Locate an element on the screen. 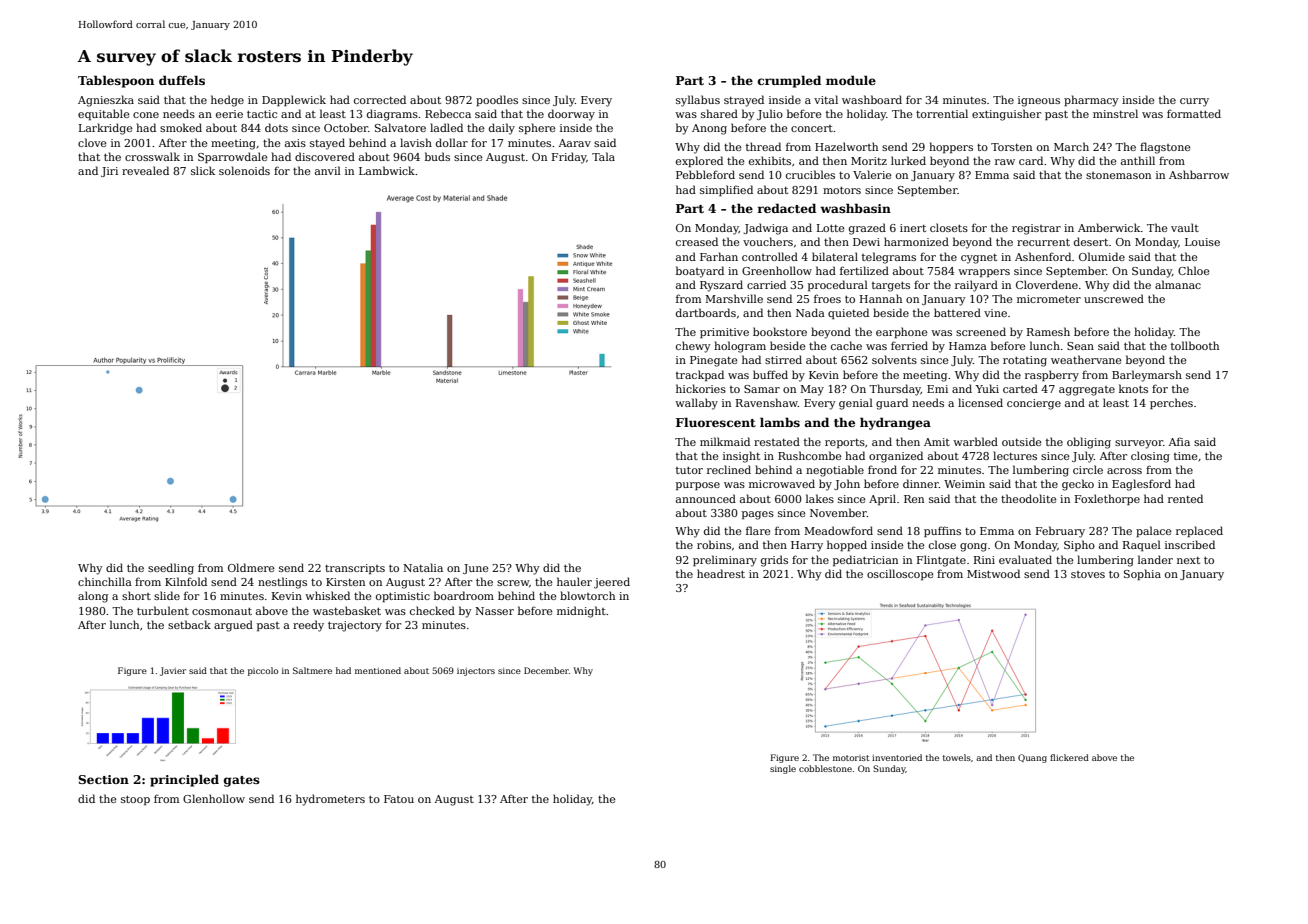  igneous is located at coordinates (1039, 101).
